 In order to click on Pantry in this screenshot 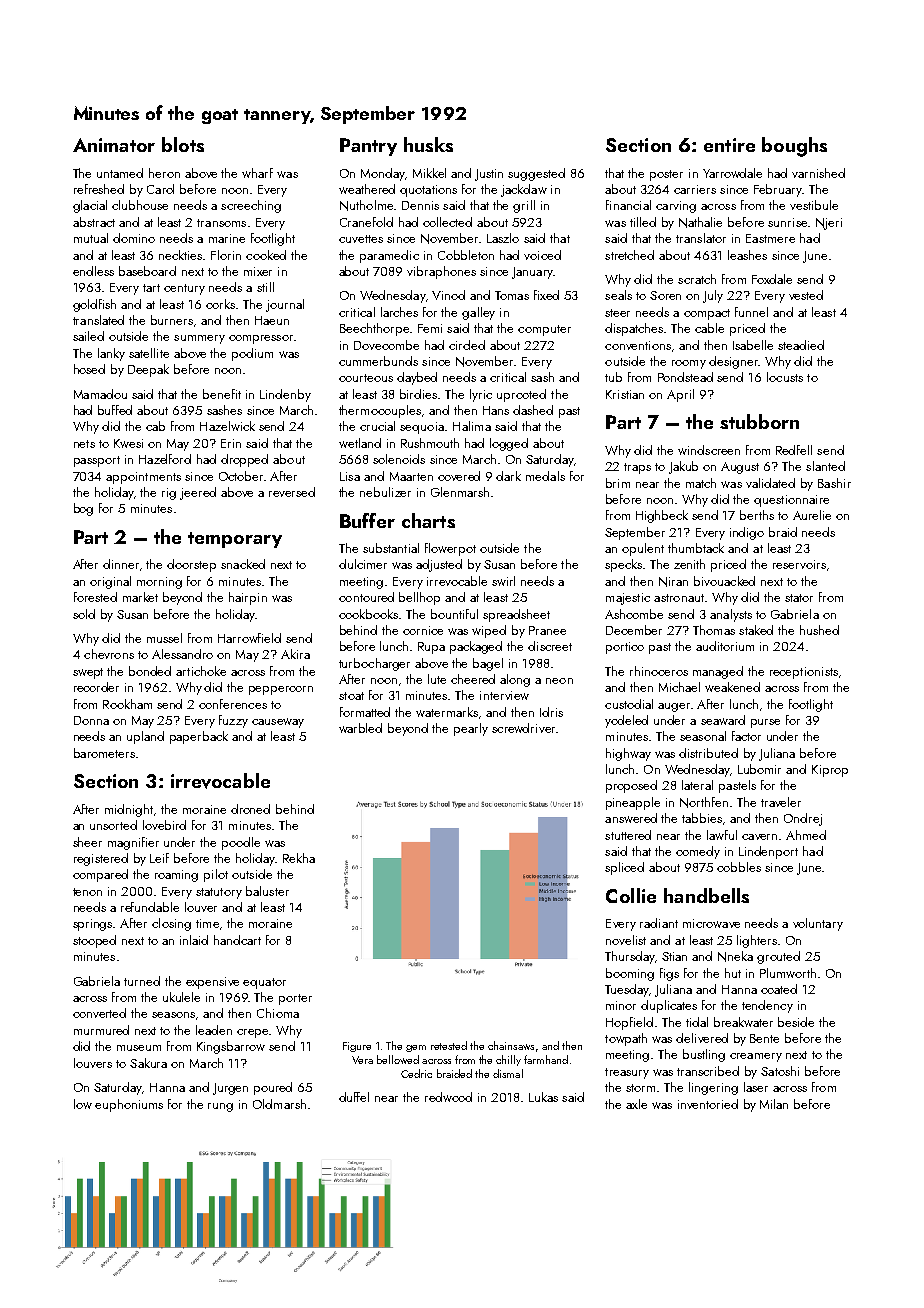, I will do `click(368, 147)`.
